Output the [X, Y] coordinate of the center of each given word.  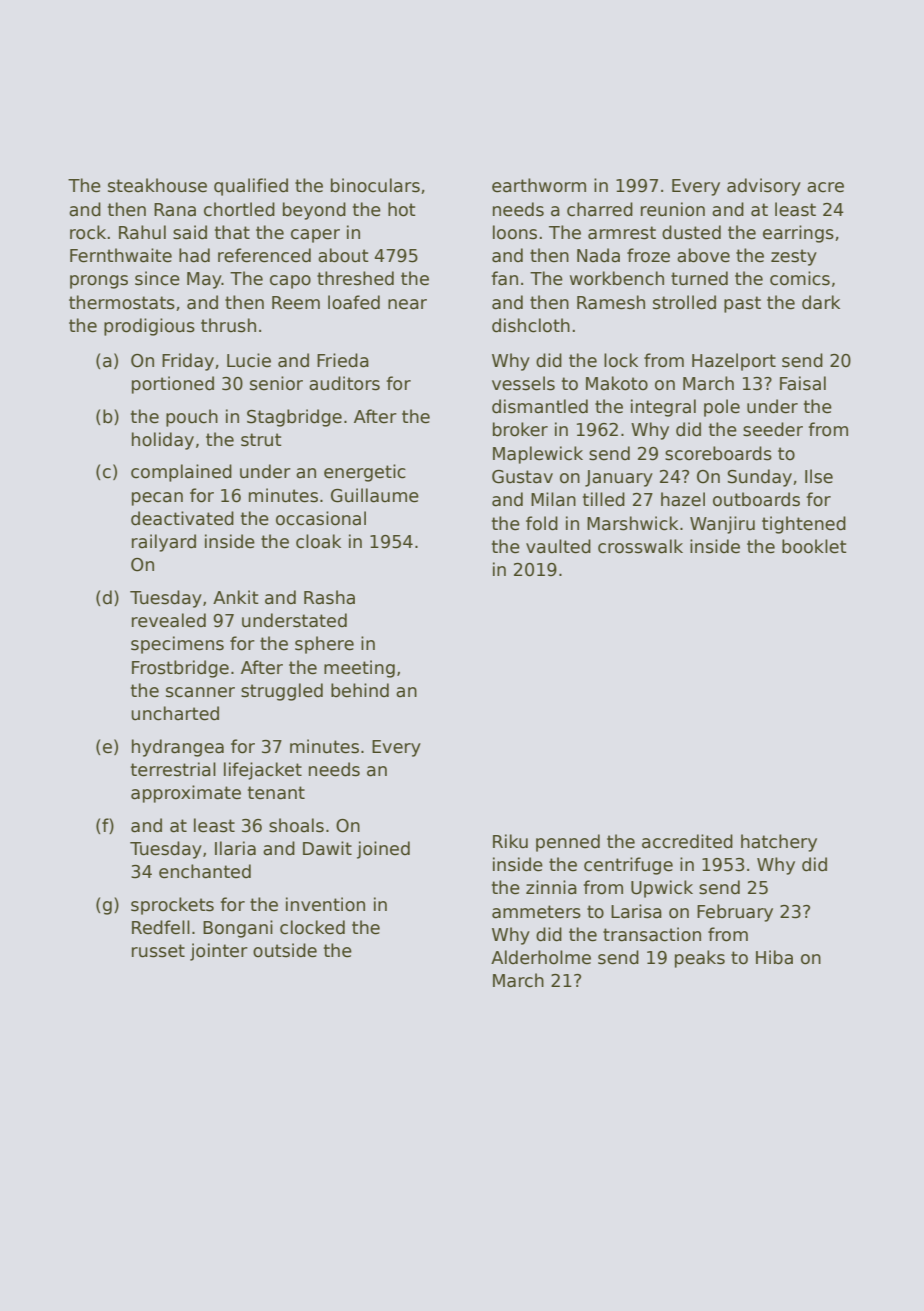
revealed [169, 620]
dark [821, 302]
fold [542, 523]
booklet [814, 546]
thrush [228, 325]
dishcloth [531, 325]
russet [158, 951]
